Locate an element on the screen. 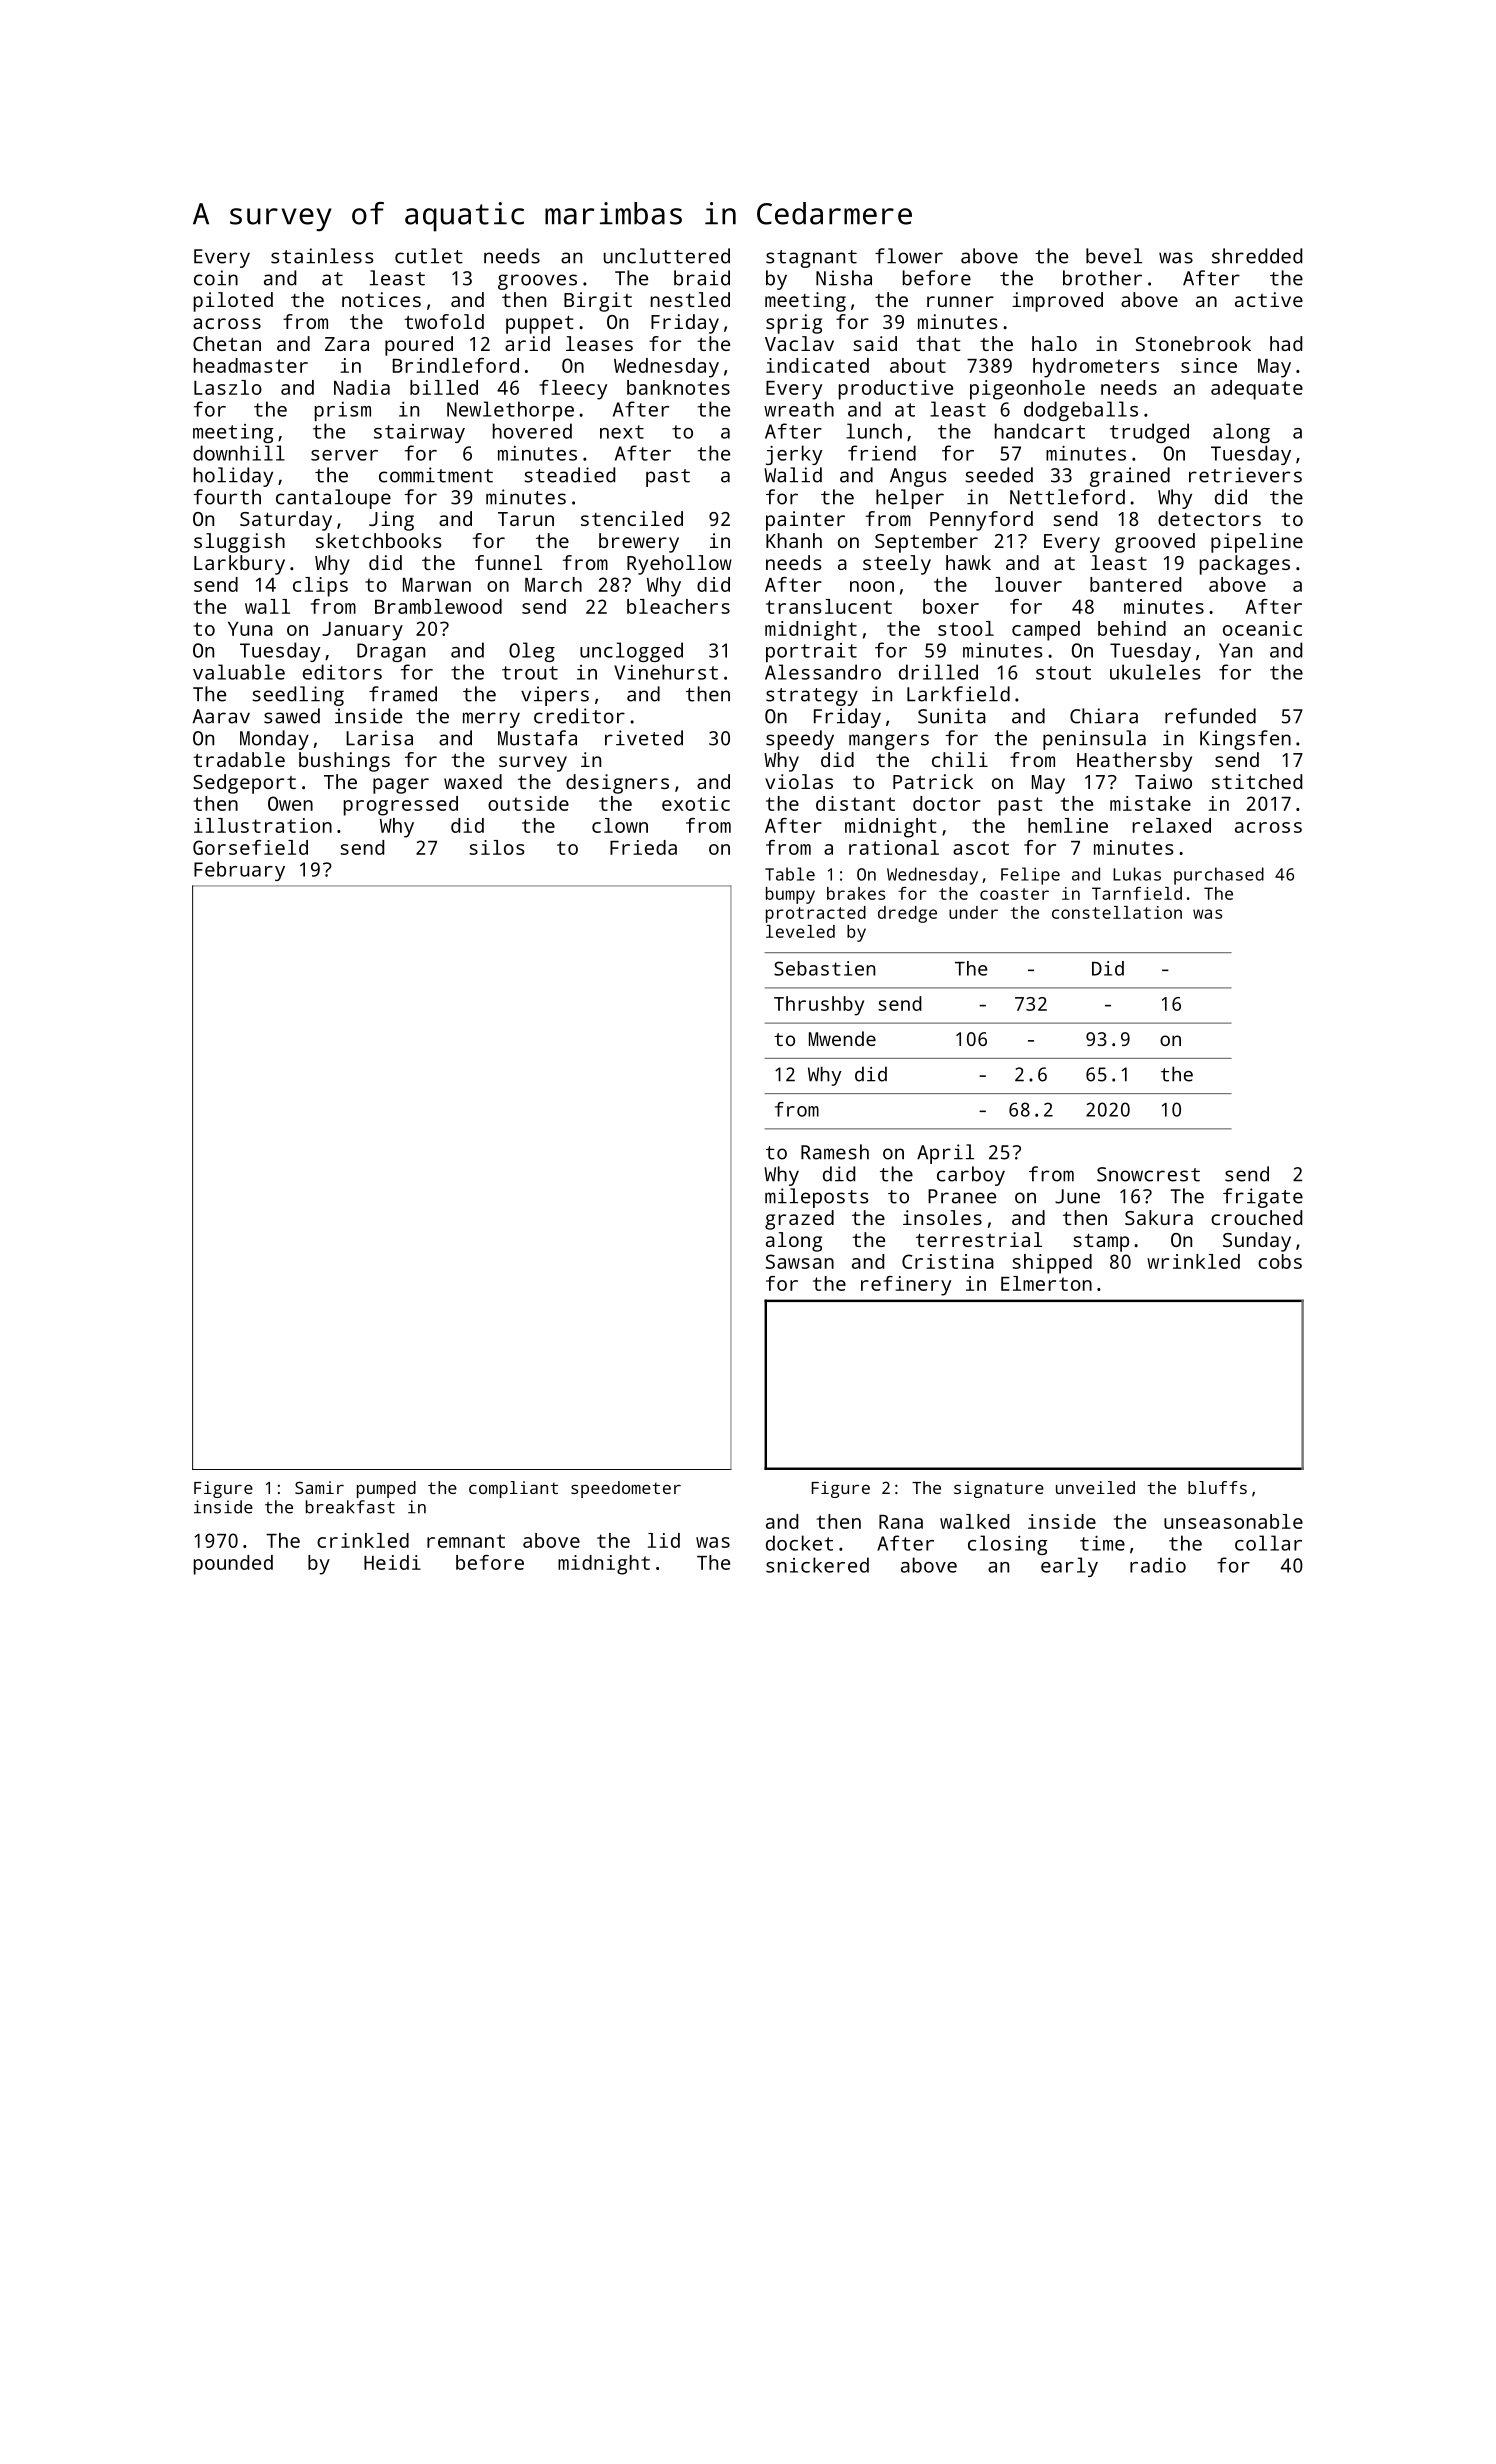 Image resolution: width=1496 pixels, height=2464 pixels. Gorsefield is located at coordinates (250, 847).
